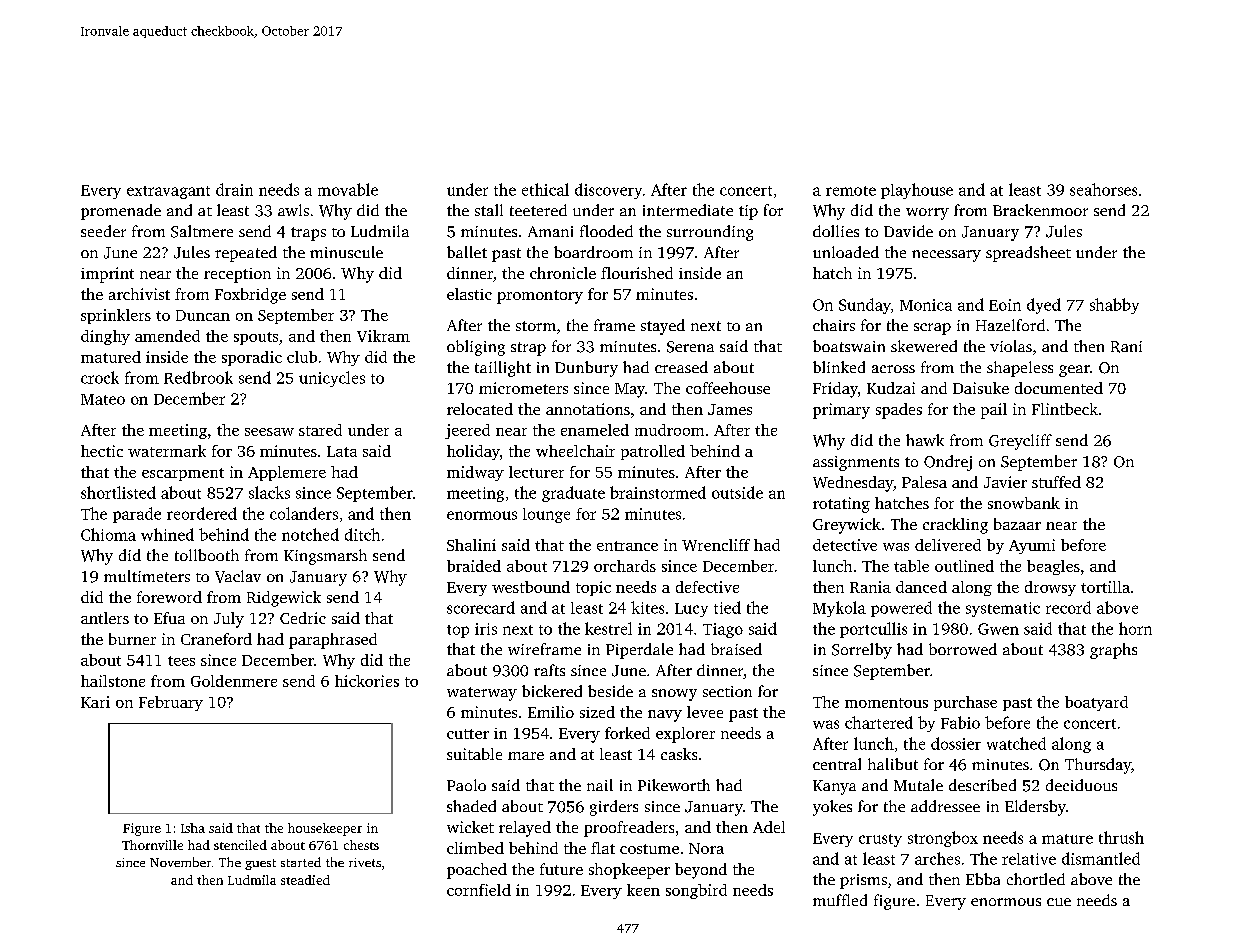  Describe the element at coordinates (921, 587) in the screenshot. I see `danced` at that location.
